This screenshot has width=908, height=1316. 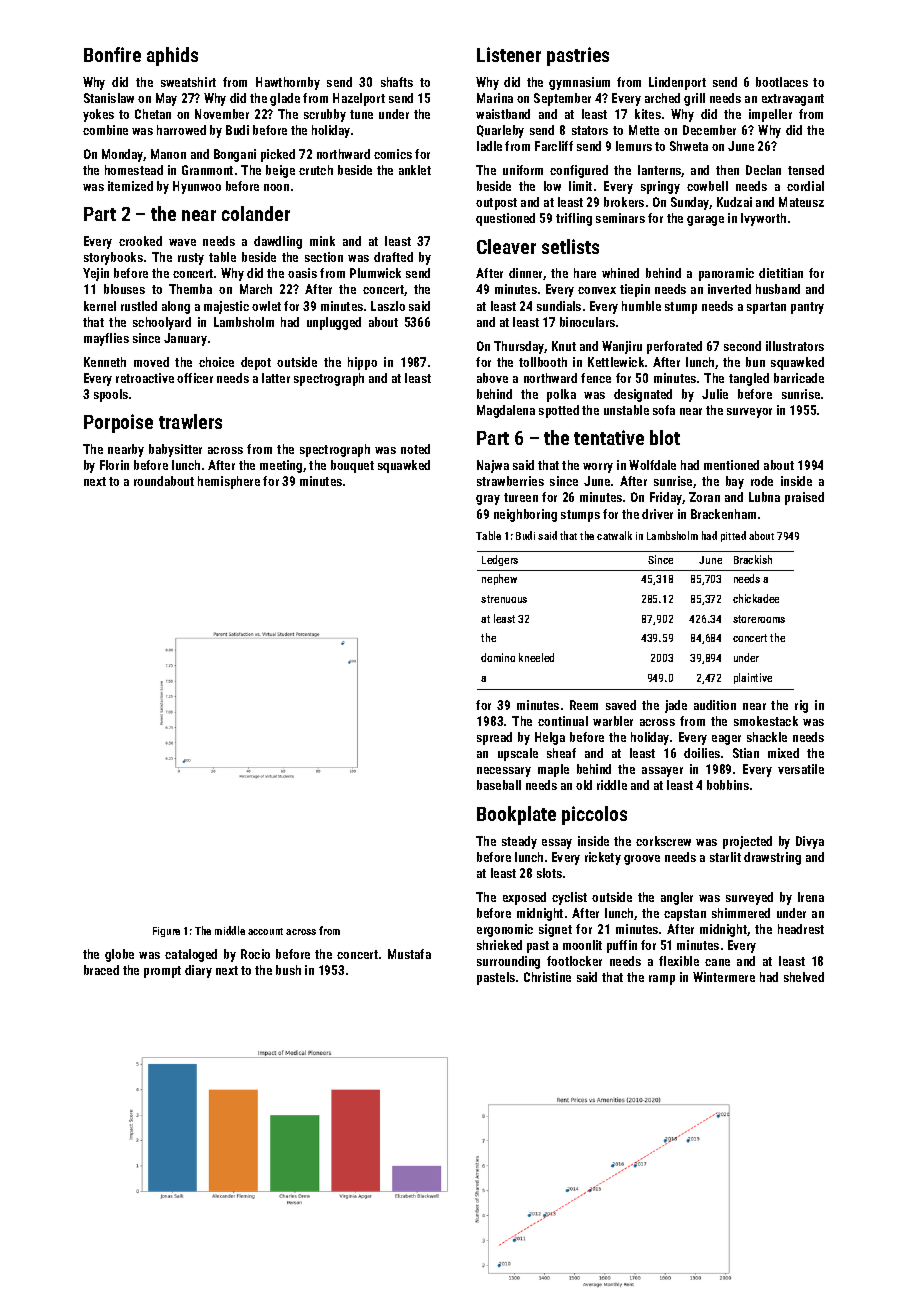 I want to click on moved, so click(x=151, y=362).
